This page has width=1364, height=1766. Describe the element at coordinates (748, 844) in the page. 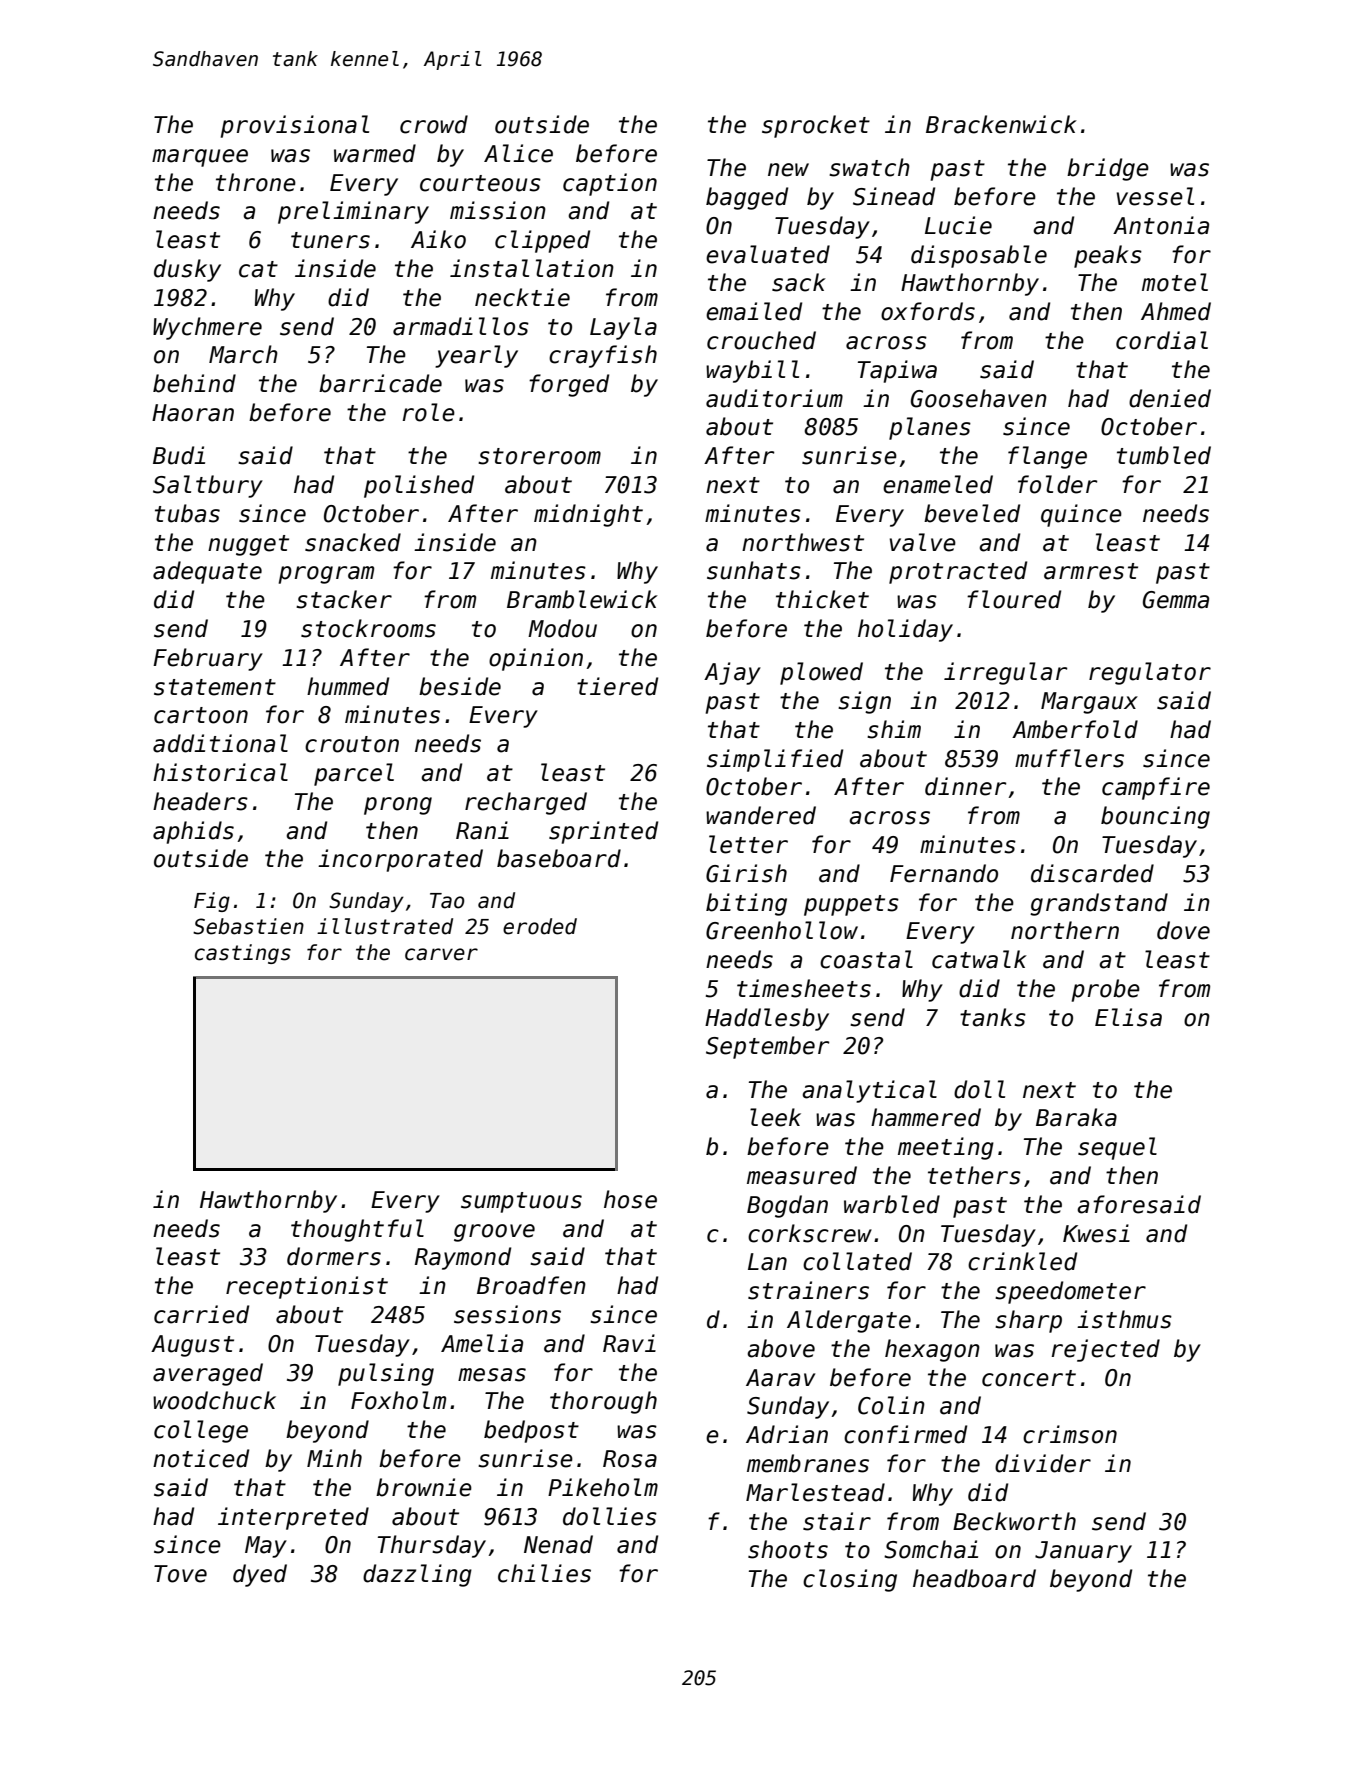

I see `letter` at that location.
